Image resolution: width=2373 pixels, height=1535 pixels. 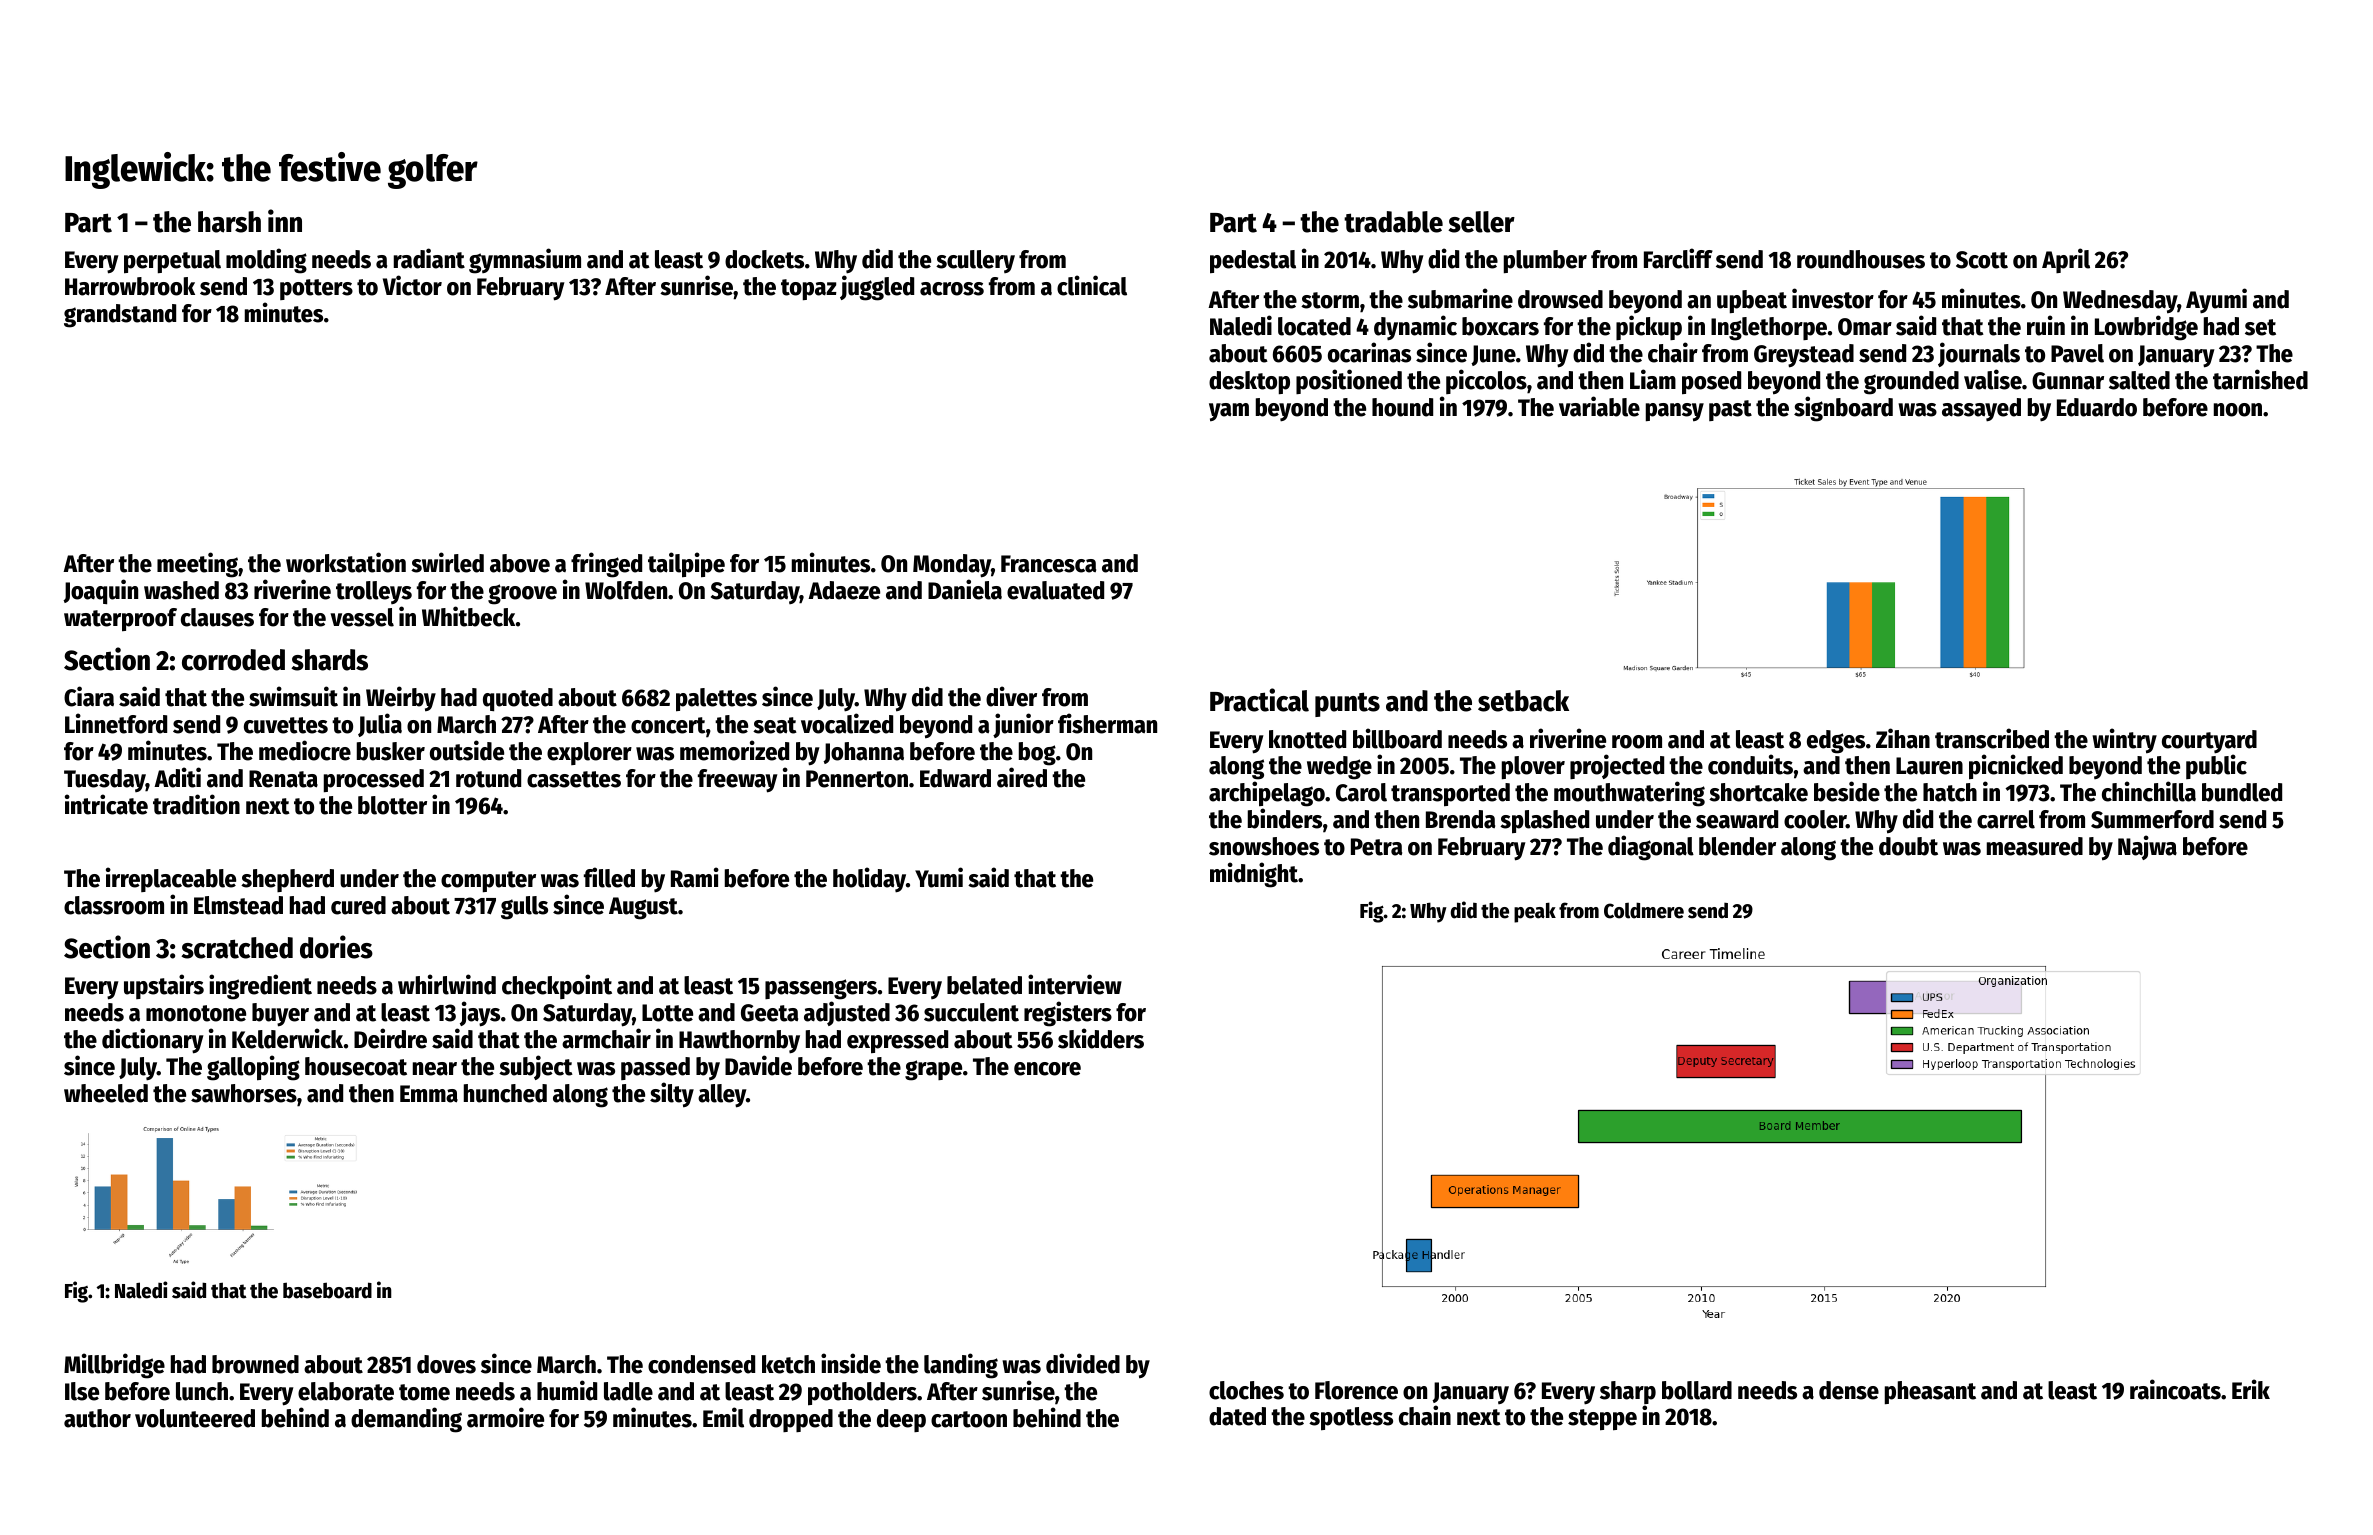 What do you see at coordinates (2035, 846) in the screenshot?
I see `measured` at bounding box center [2035, 846].
